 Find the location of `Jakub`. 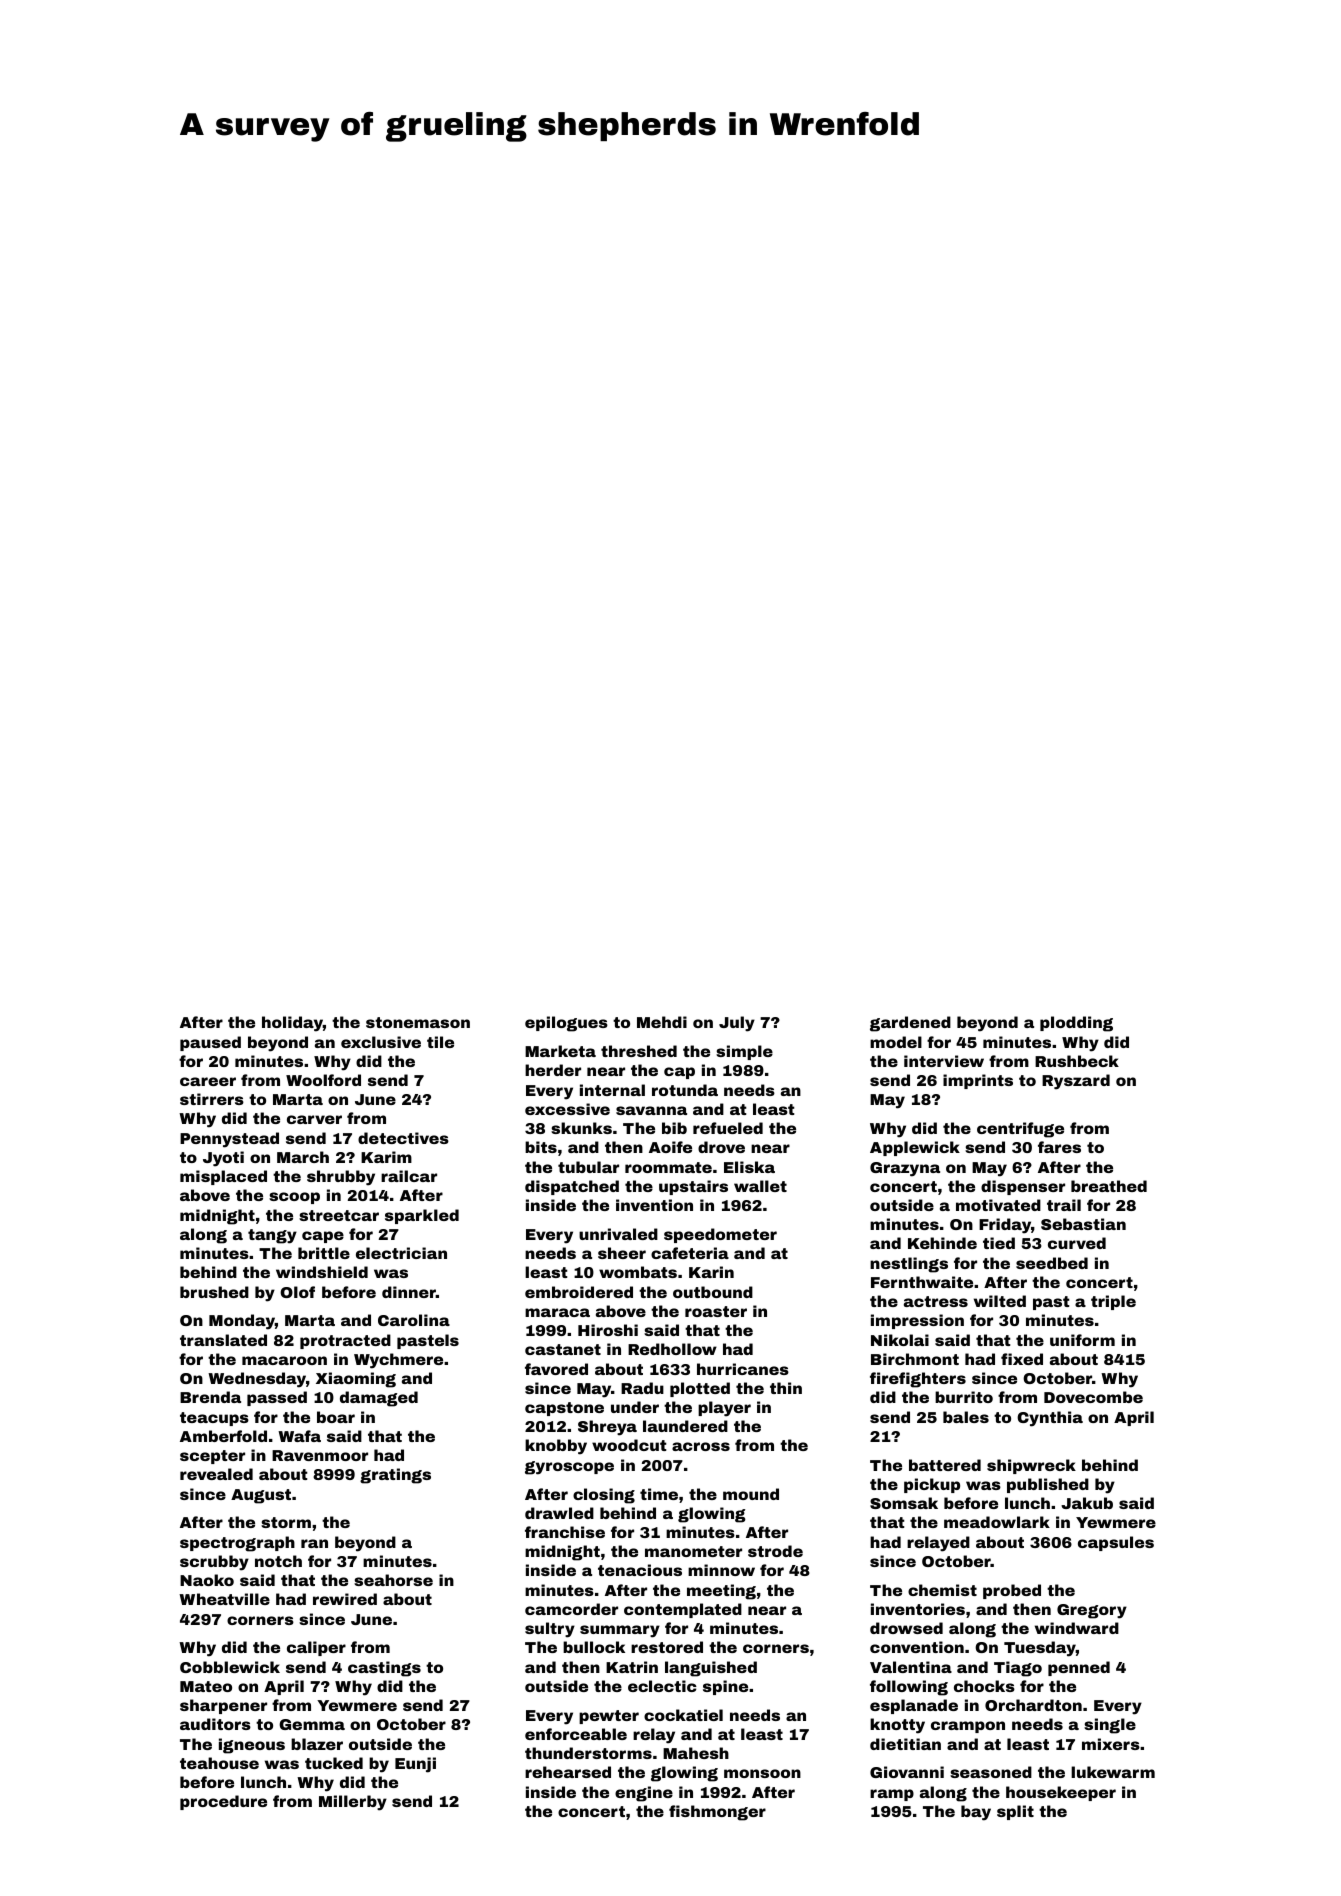

Jakub is located at coordinates (1087, 1503).
